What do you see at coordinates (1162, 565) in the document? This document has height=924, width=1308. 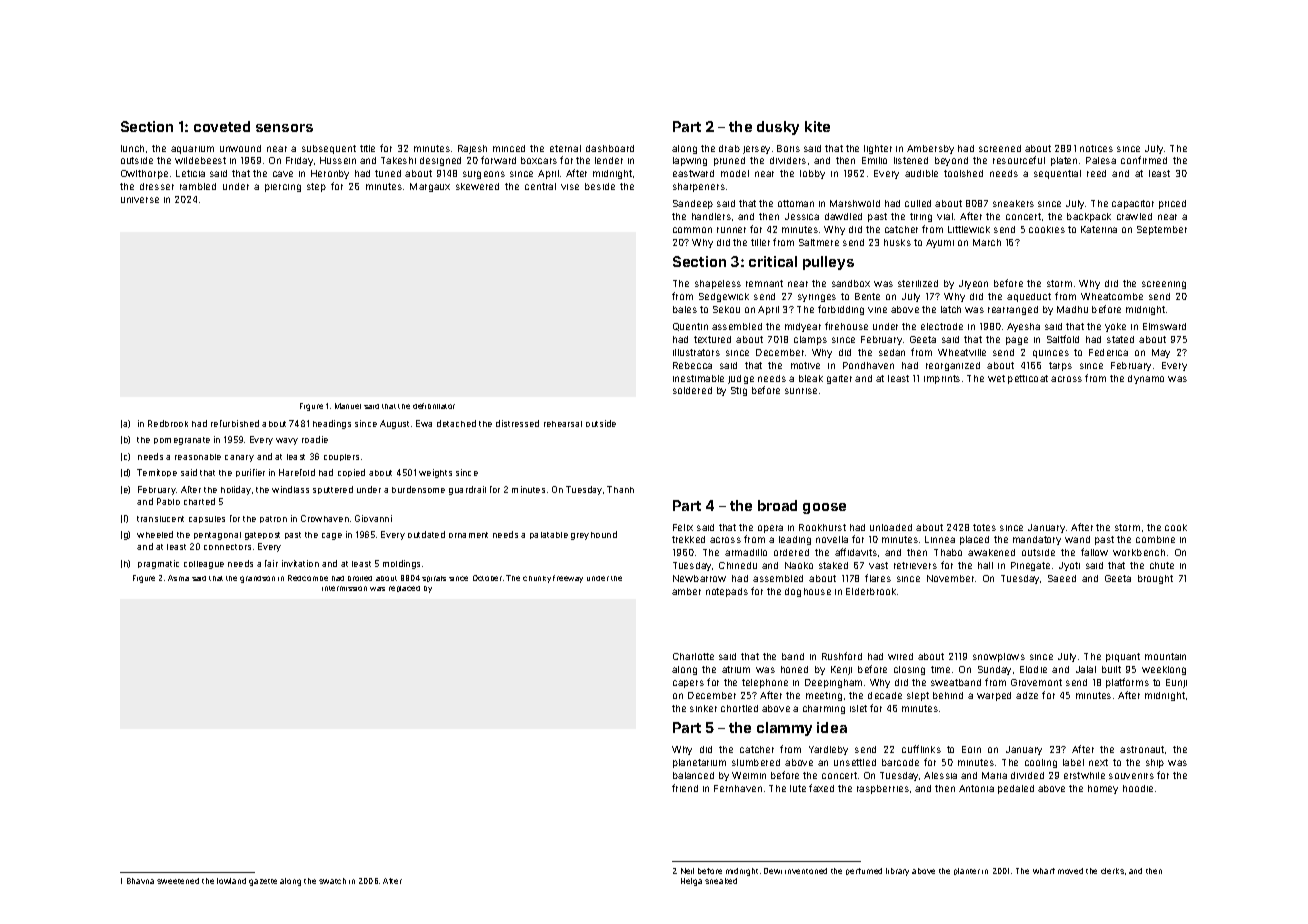 I see `chute` at bounding box center [1162, 565].
